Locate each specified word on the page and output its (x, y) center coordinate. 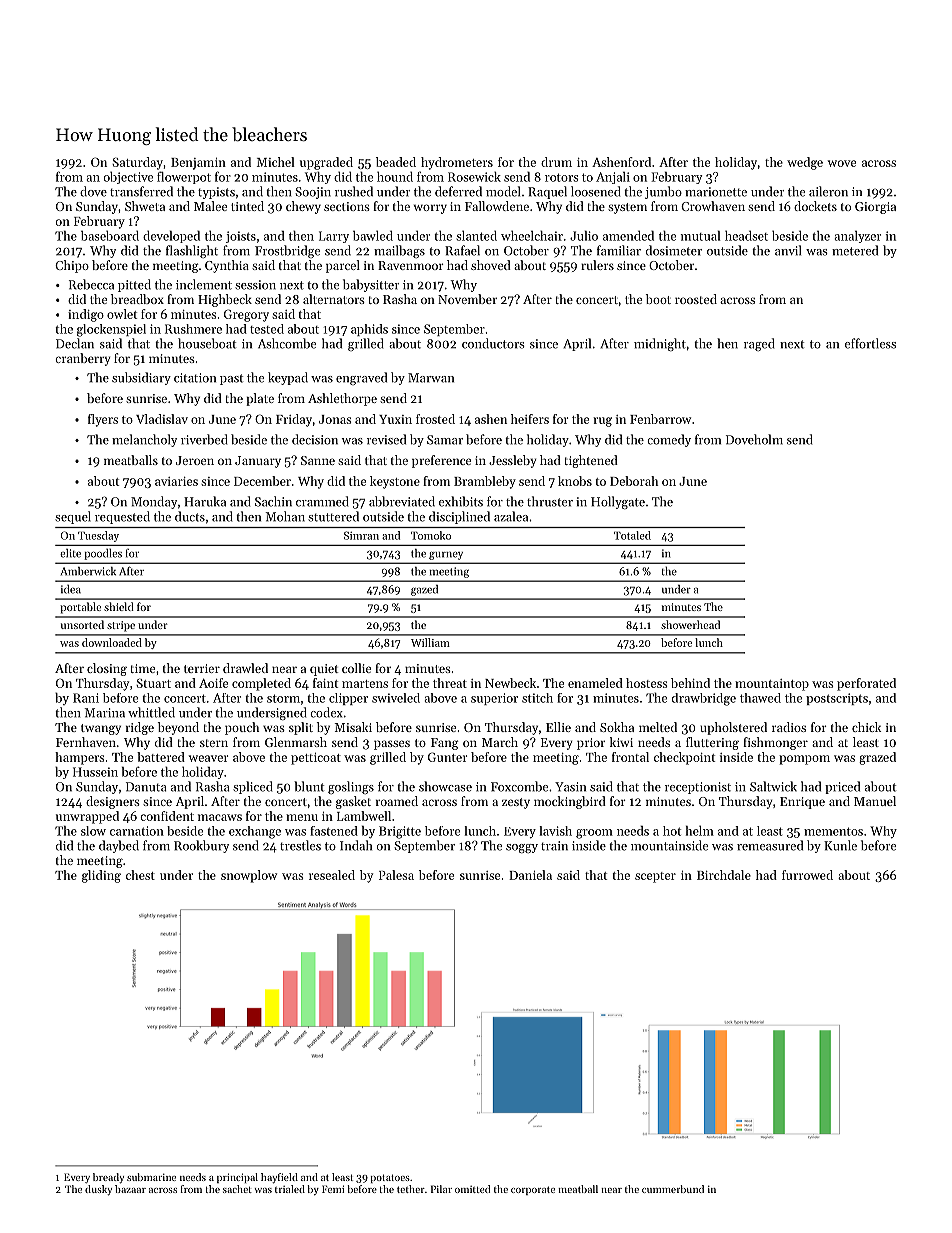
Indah (356, 845)
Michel (276, 162)
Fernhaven (86, 742)
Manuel (875, 801)
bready (108, 1178)
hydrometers (457, 163)
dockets (815, 206)
